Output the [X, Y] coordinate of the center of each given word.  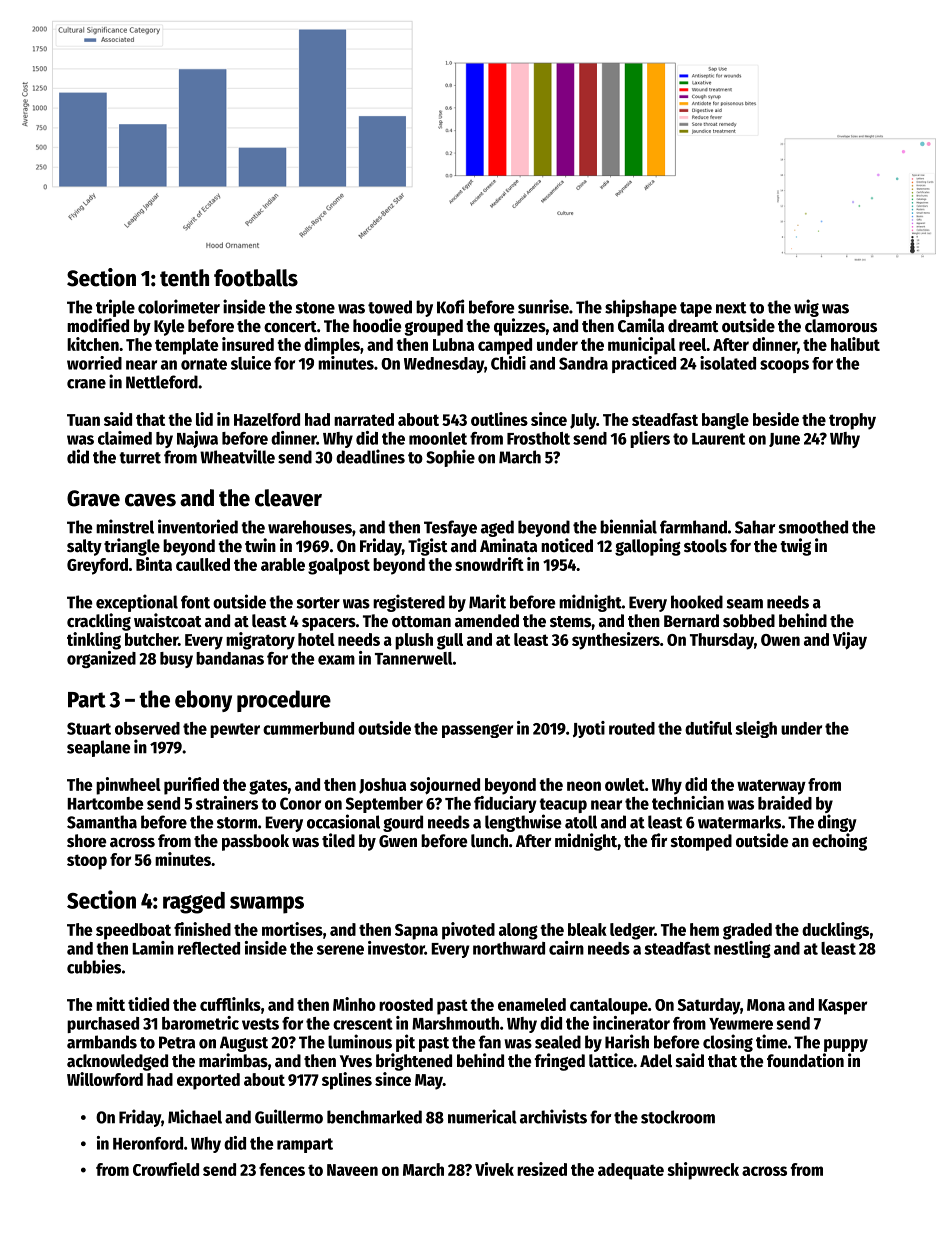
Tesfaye [450, 528]
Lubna [453, 344]
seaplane [98, 748]
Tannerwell [414, 658]
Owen [780, 640]
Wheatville [237, 456]
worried [94, 363]
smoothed [813, 527]
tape [696, 309]
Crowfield [166, 1169]
